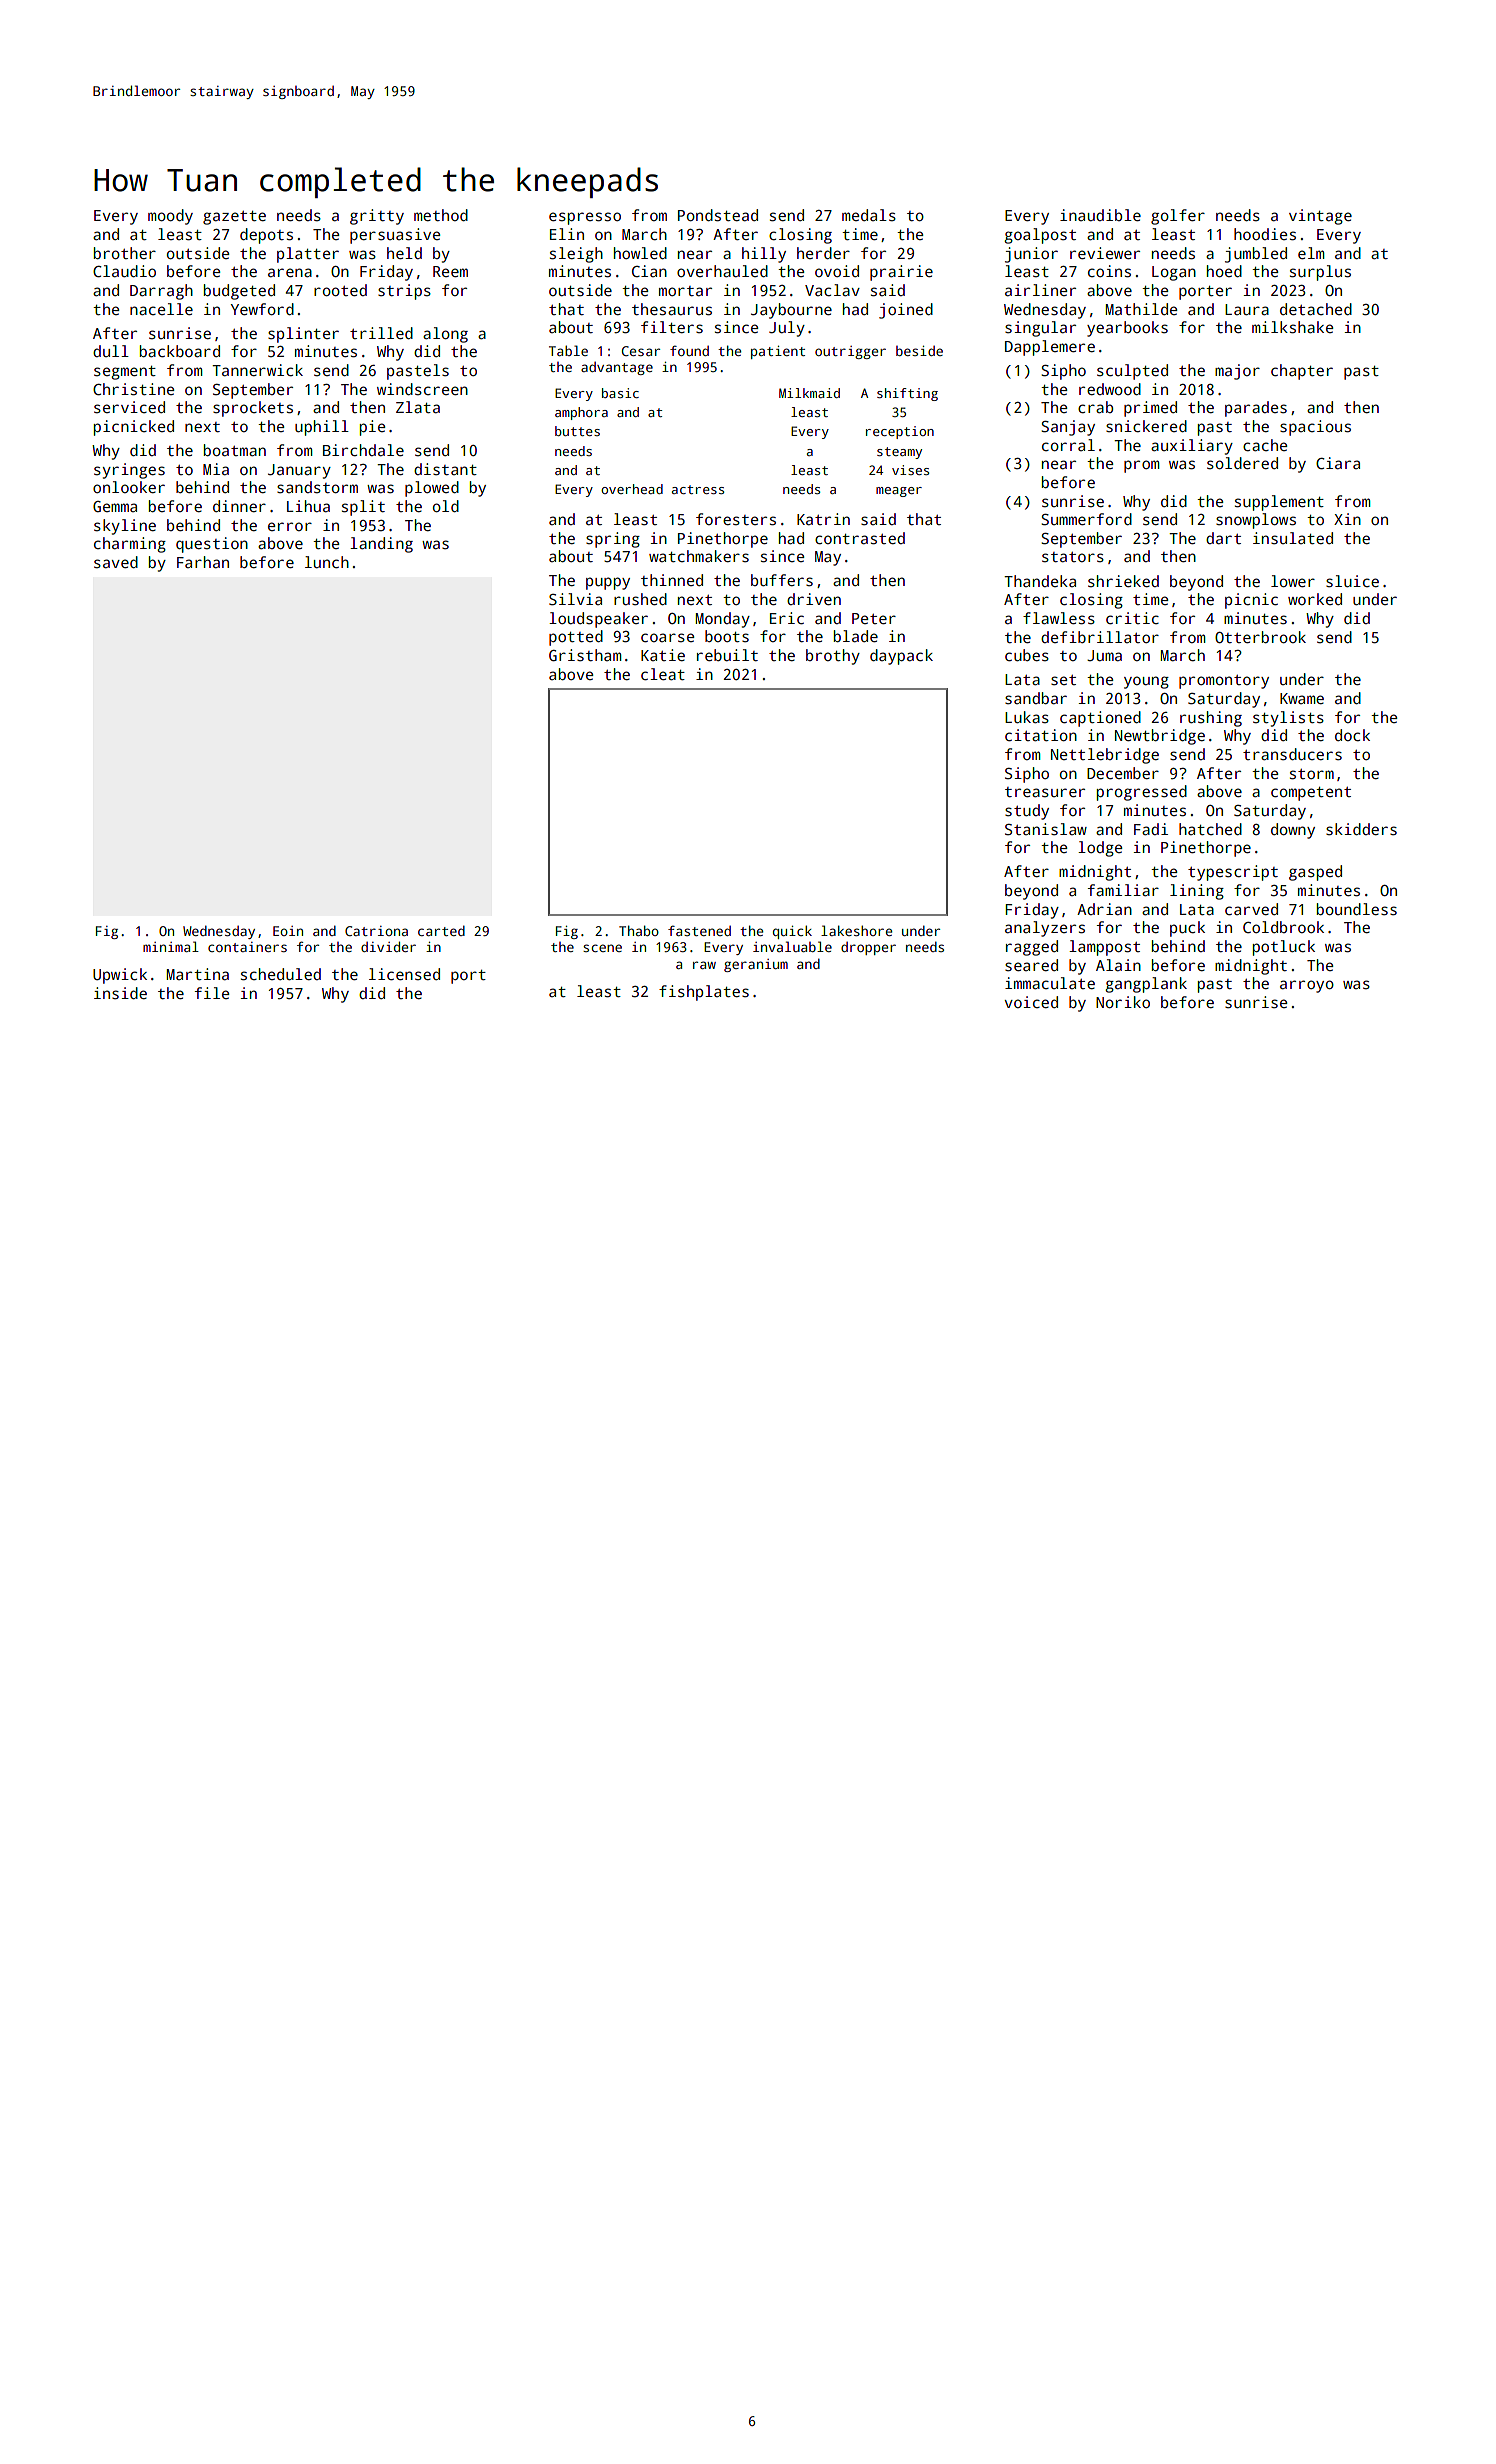 Image resolution: width=1496 pixels, height=2464 pixels. I want to click on minimal, so click(171, 946).
